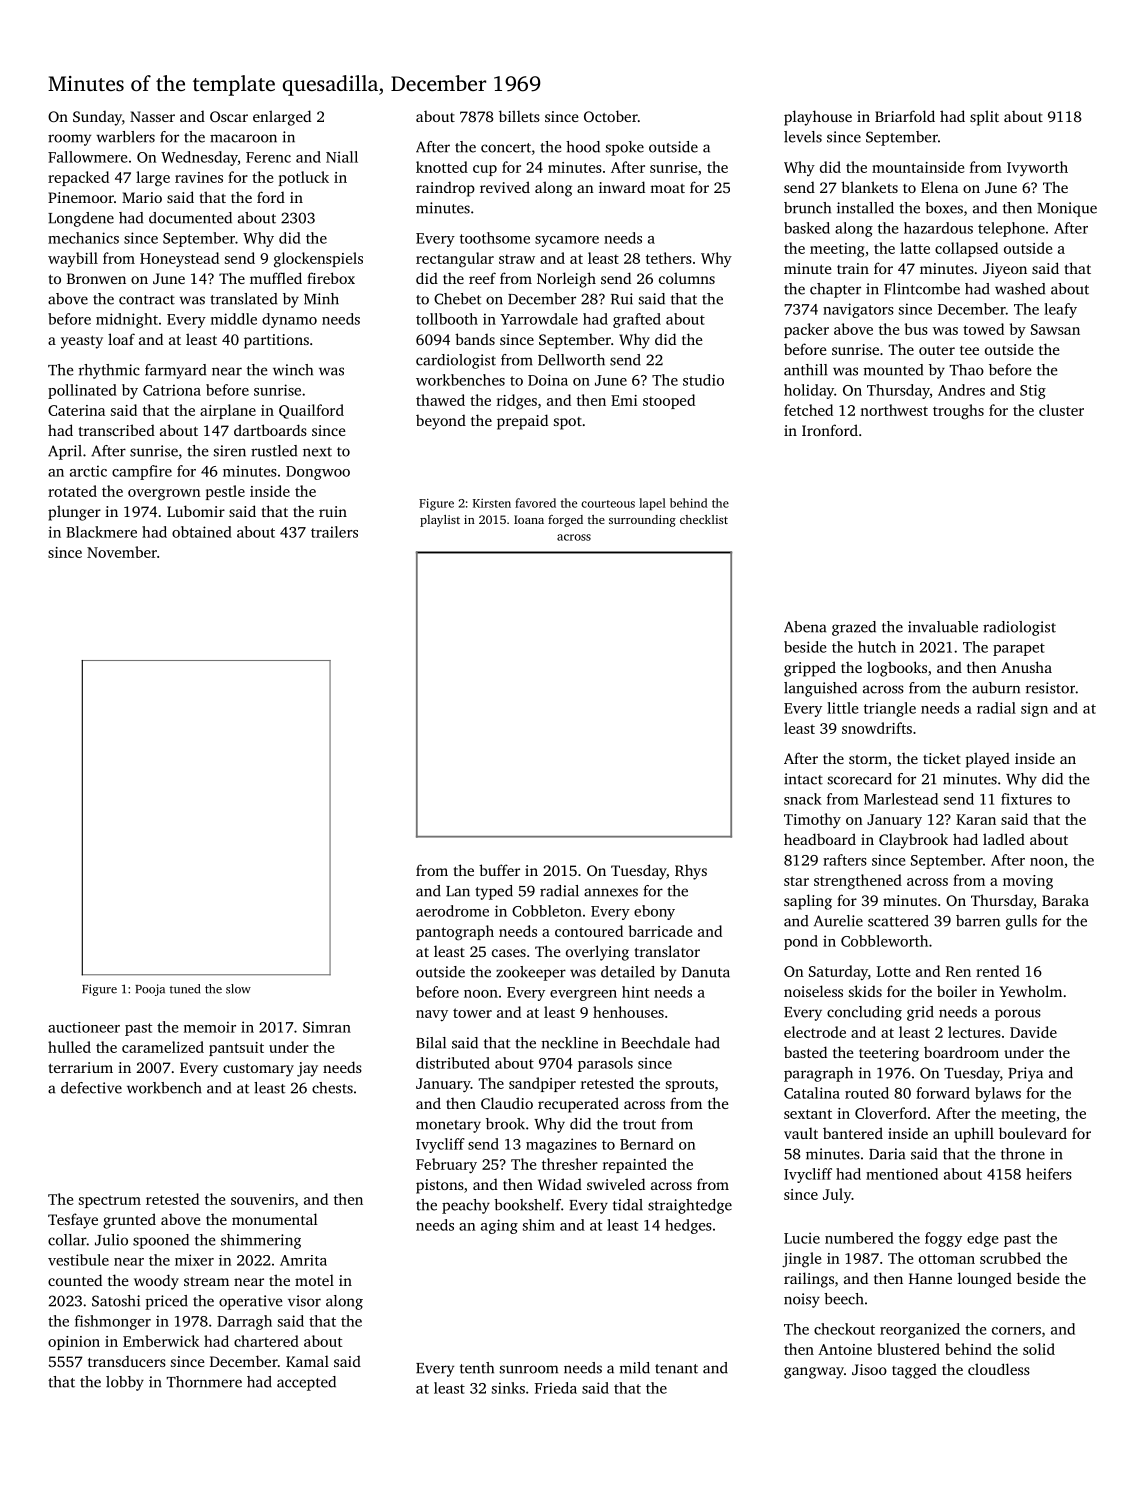  Describe the element at coordinates (156, 1282) in the screenshot. I see `woody` at that location.
